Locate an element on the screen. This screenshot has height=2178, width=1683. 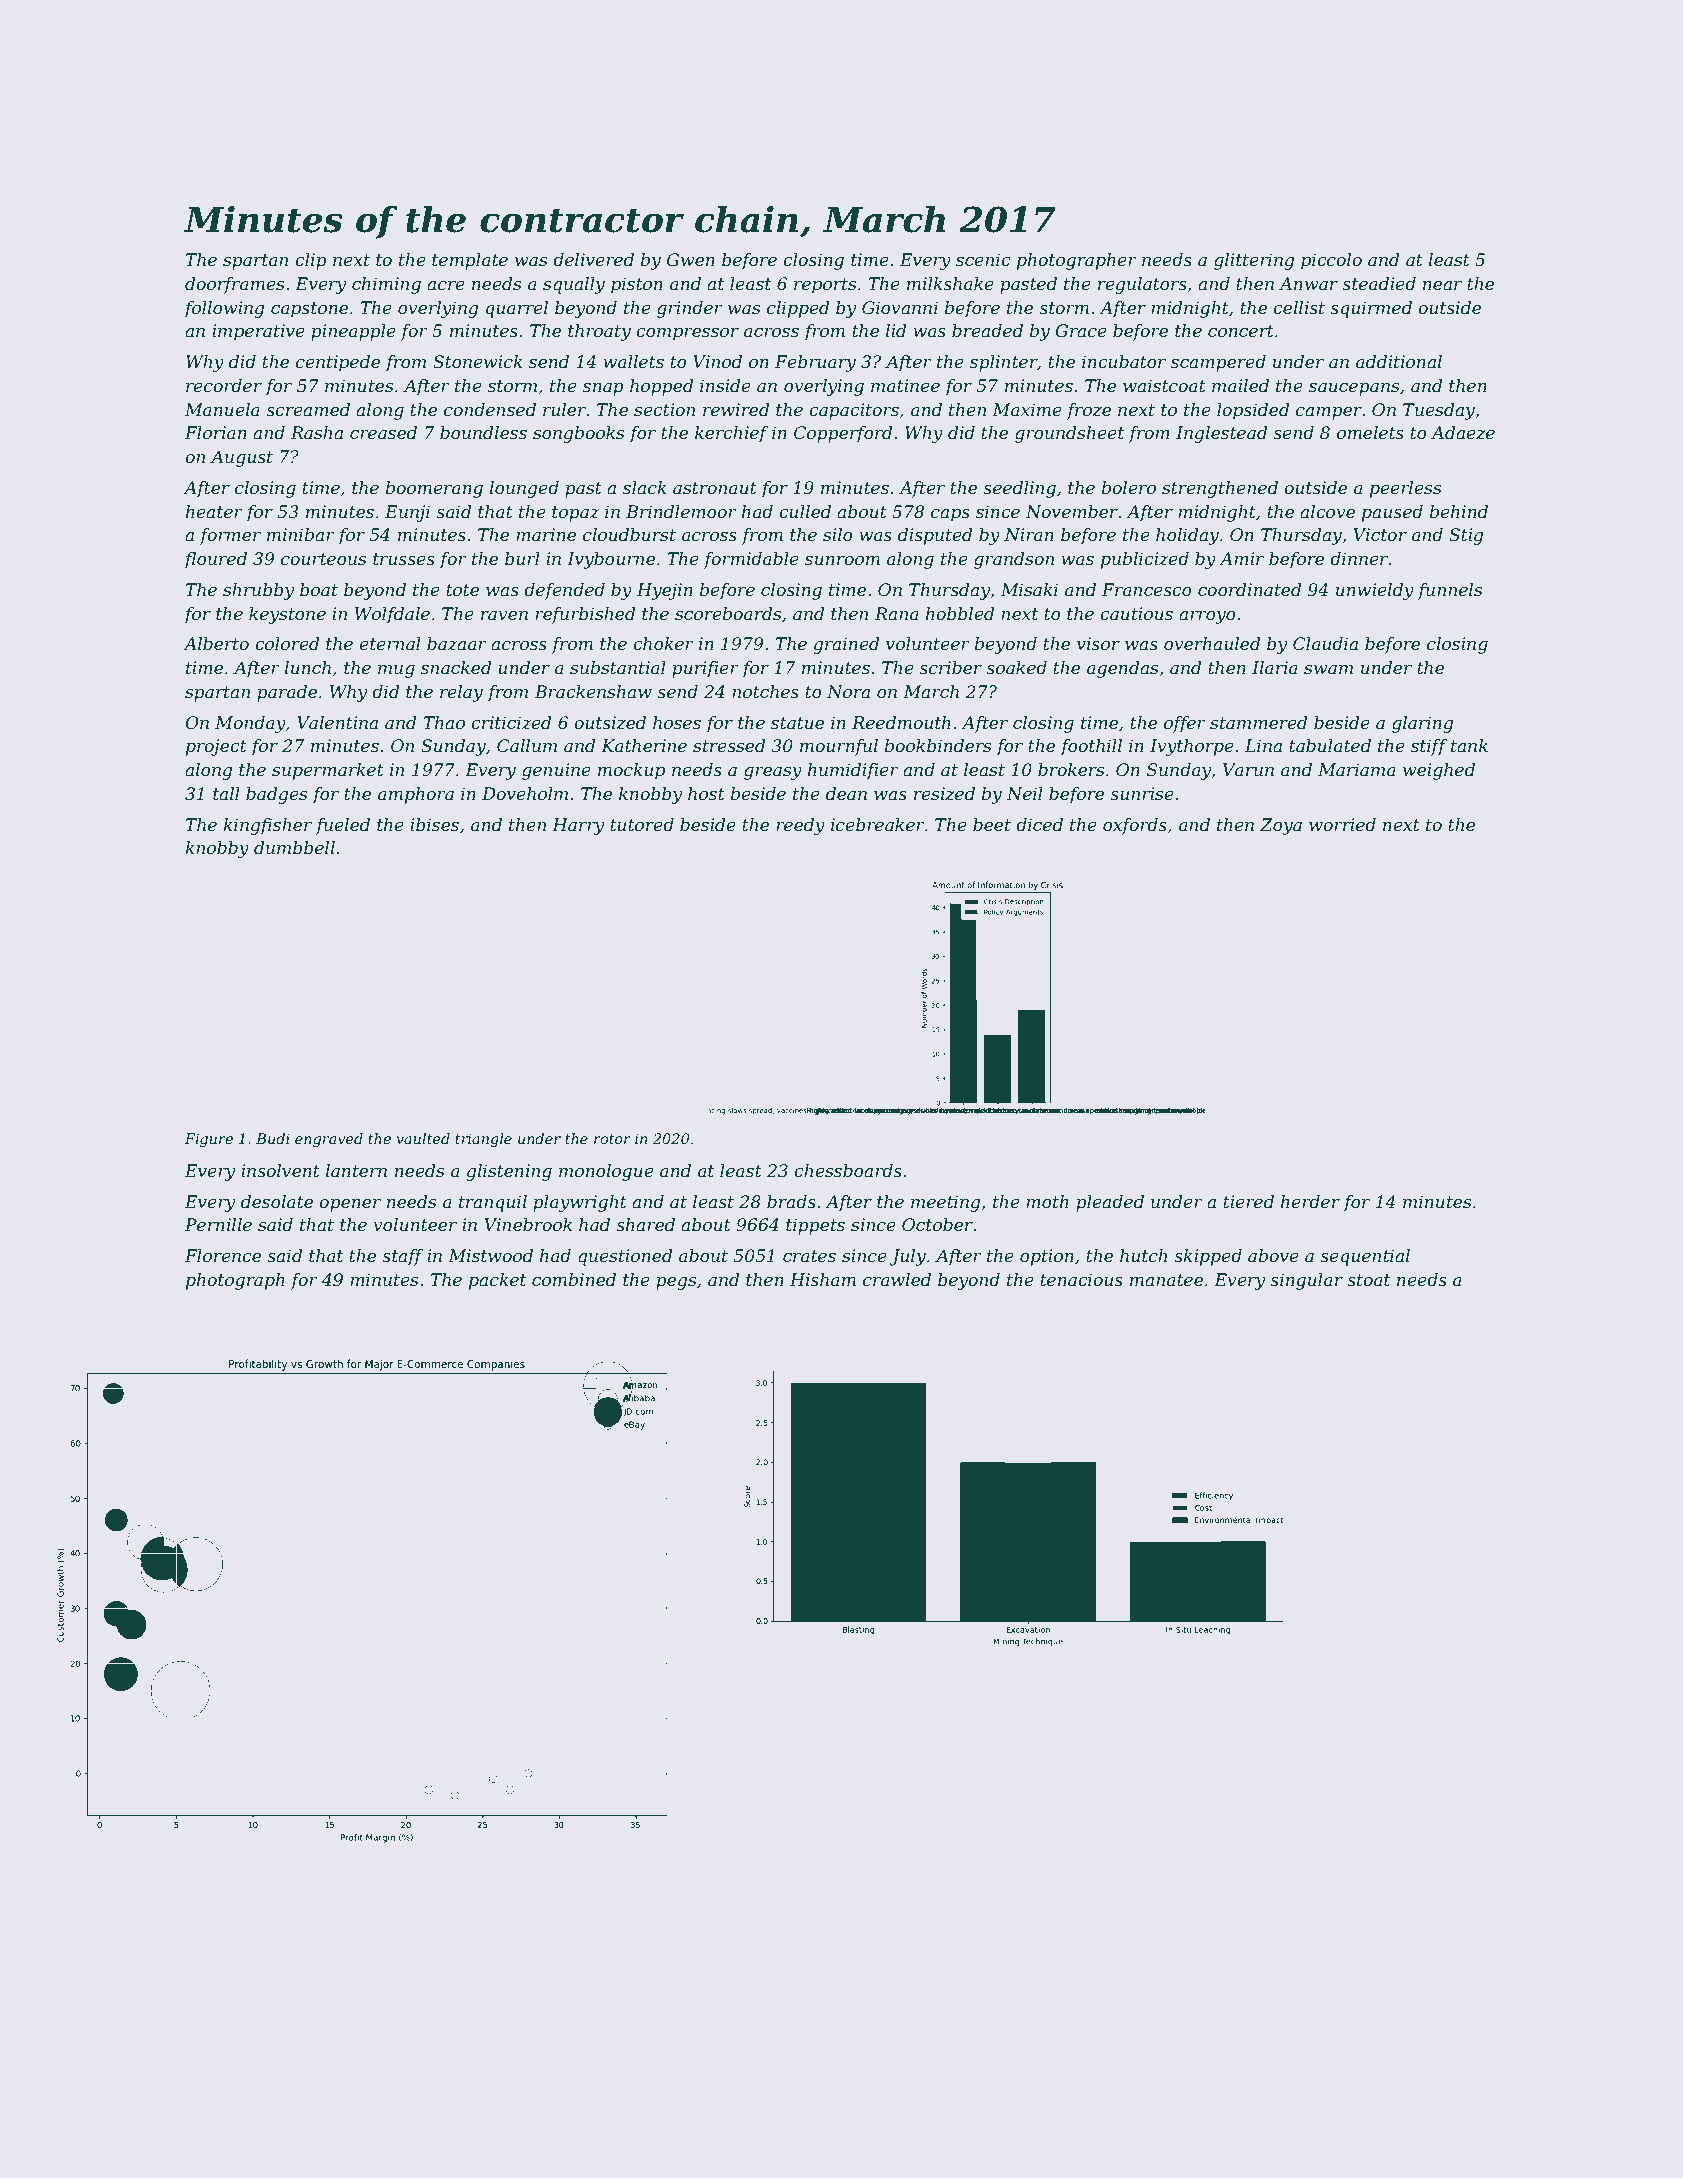
template is located at coordinates (470, 261).
